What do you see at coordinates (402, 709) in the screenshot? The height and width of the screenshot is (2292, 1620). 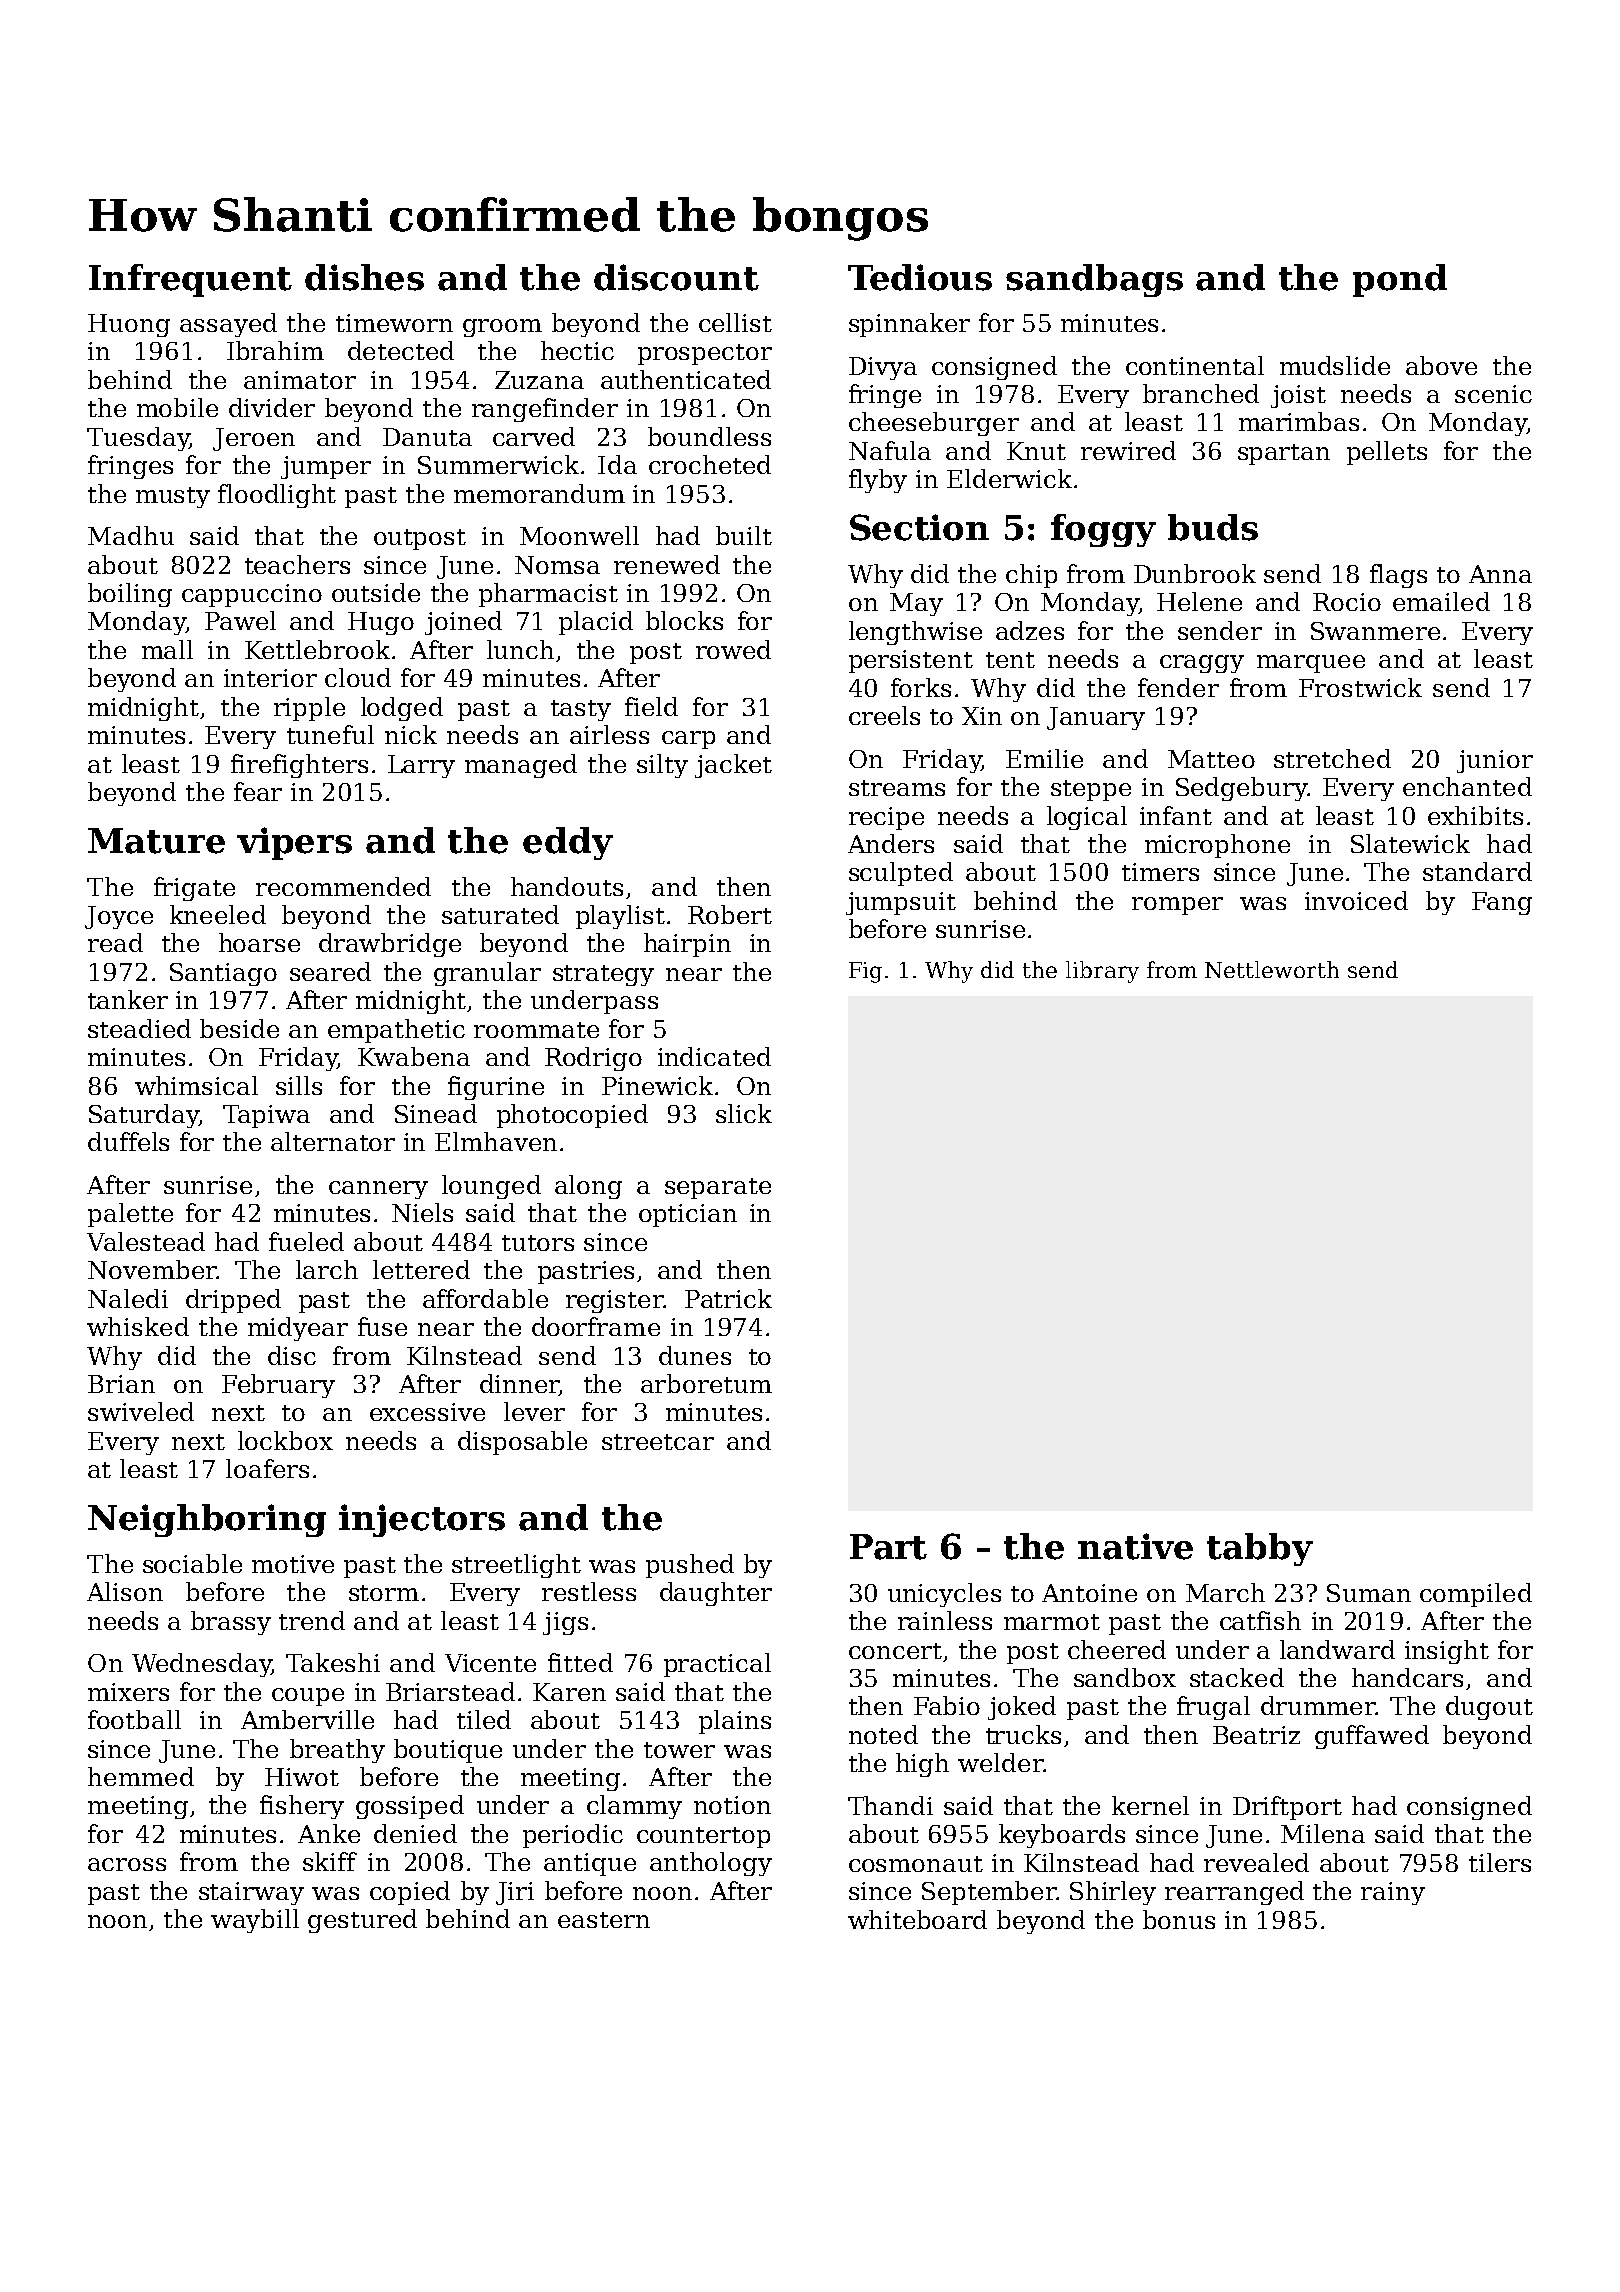 I see `lodged` at bounding box center [402, 709].
